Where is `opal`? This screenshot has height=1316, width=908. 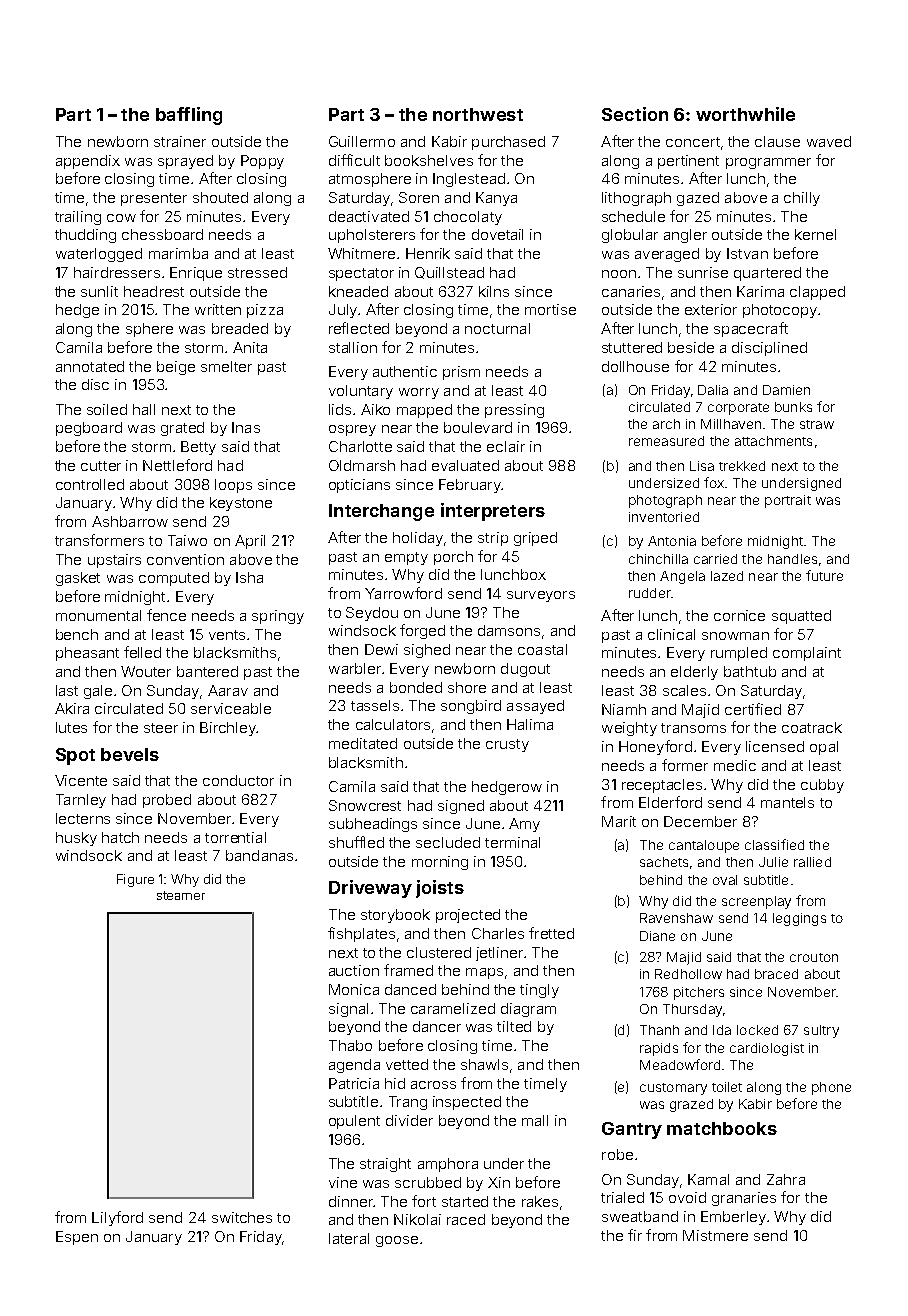 opal is located at coordinates (824, 748).
